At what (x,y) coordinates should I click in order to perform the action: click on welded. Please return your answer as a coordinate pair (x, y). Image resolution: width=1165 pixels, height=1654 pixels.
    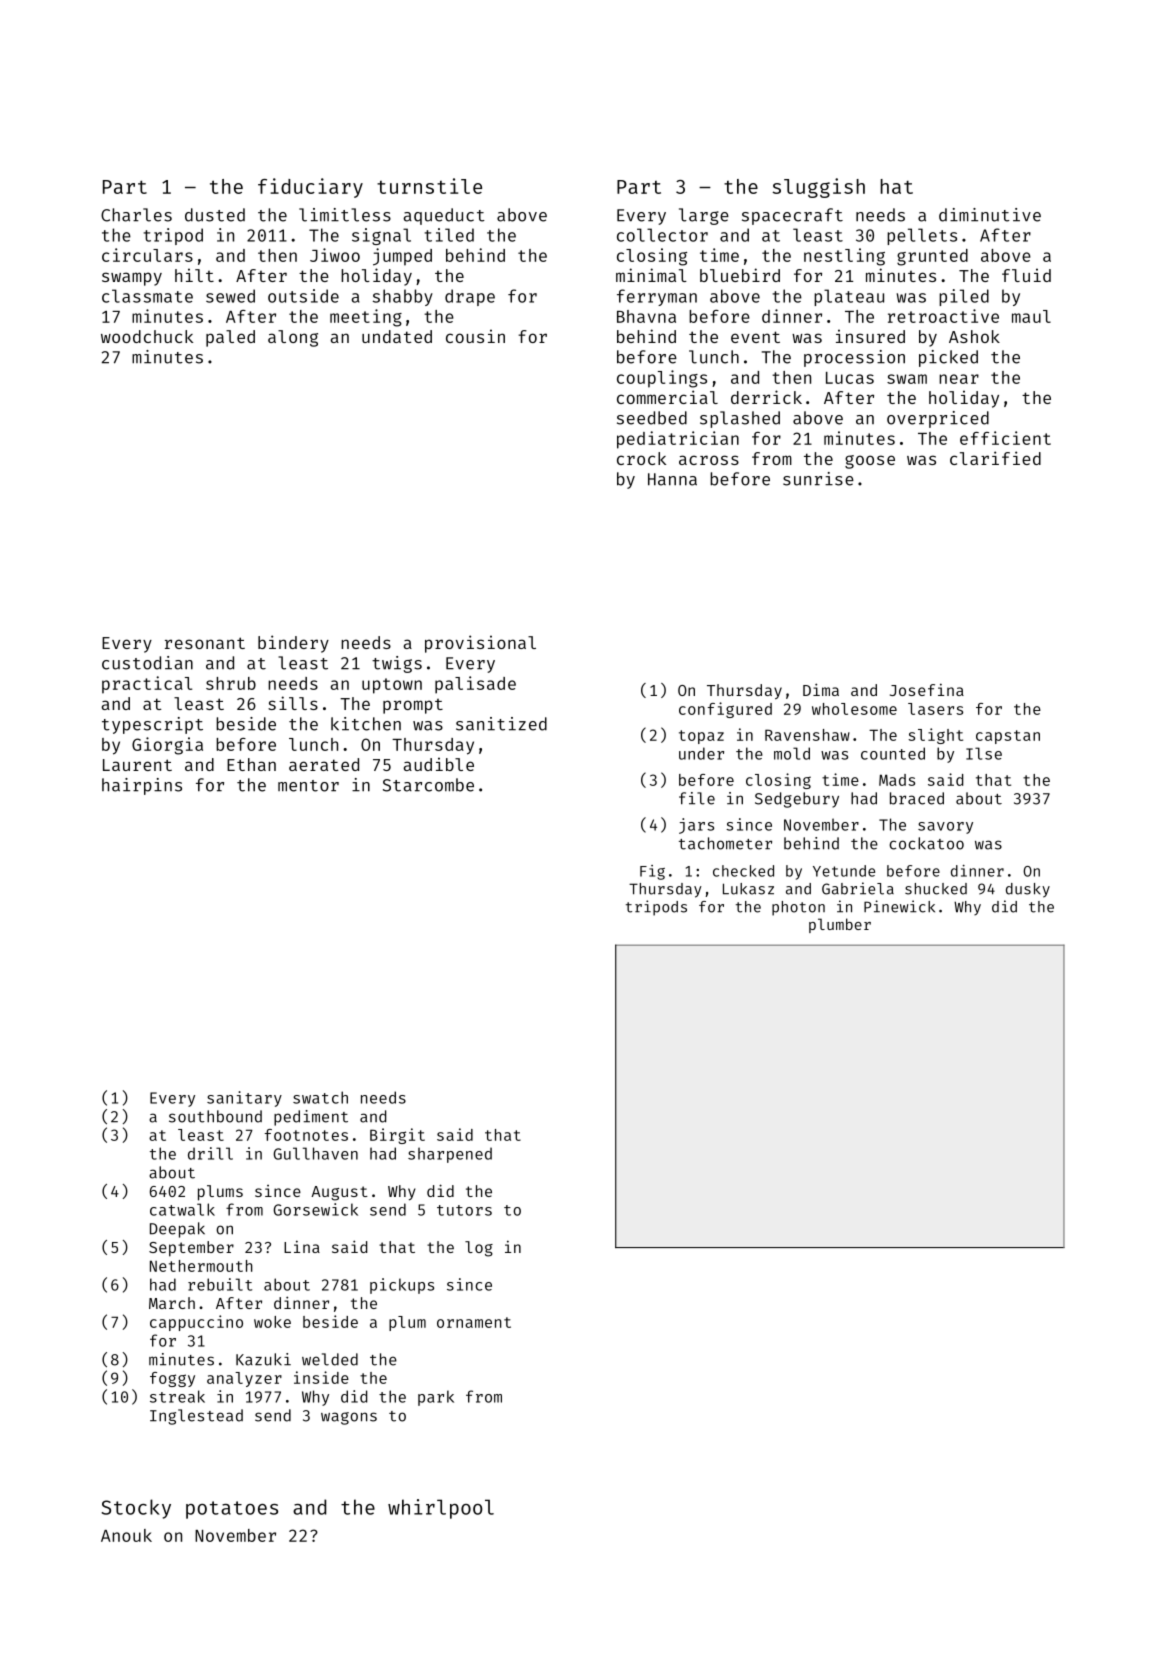
    Looking at the image, I should click on (330, 1359).
